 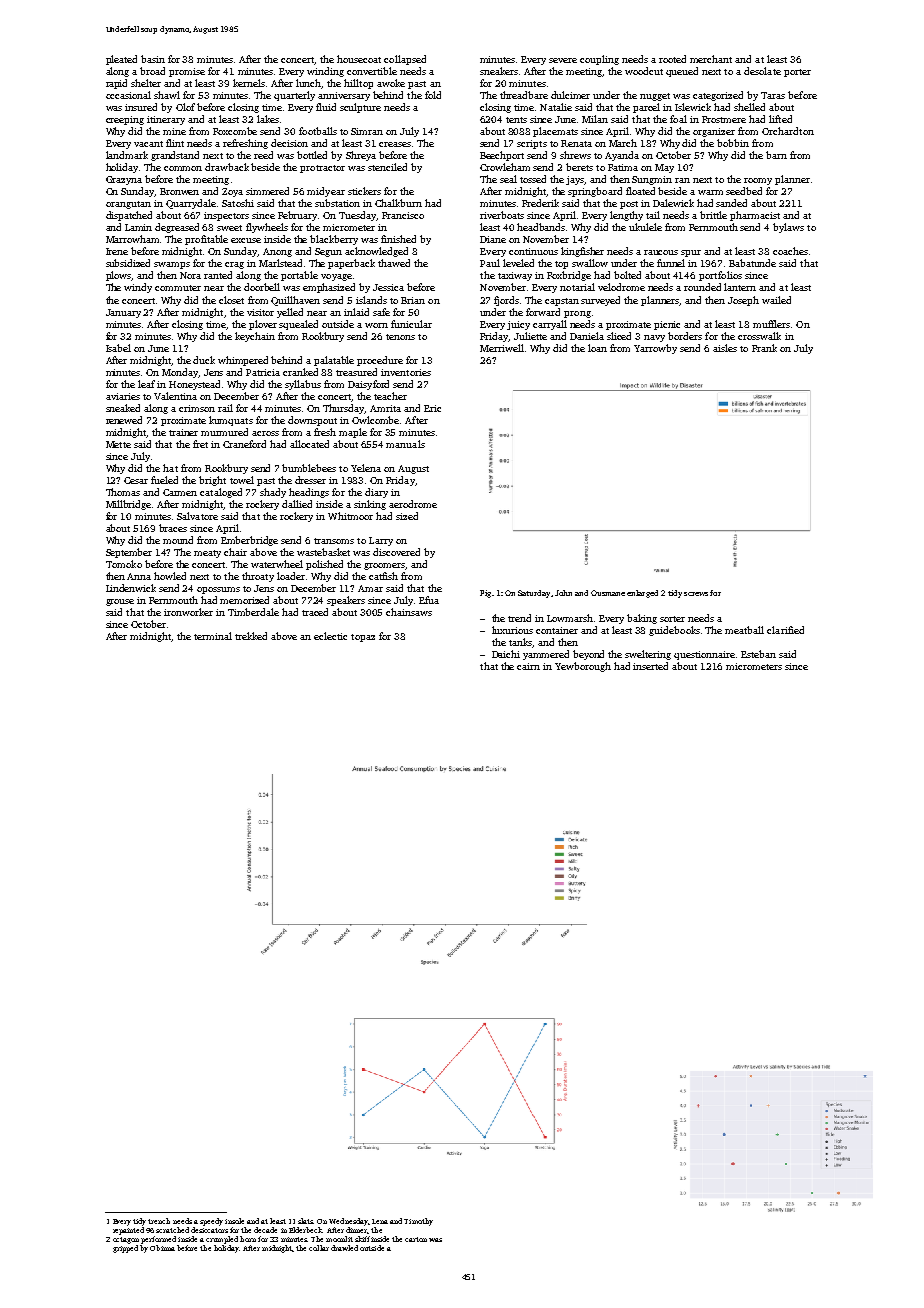 I want to click on Merriwell, so click(x=502, y=348).
